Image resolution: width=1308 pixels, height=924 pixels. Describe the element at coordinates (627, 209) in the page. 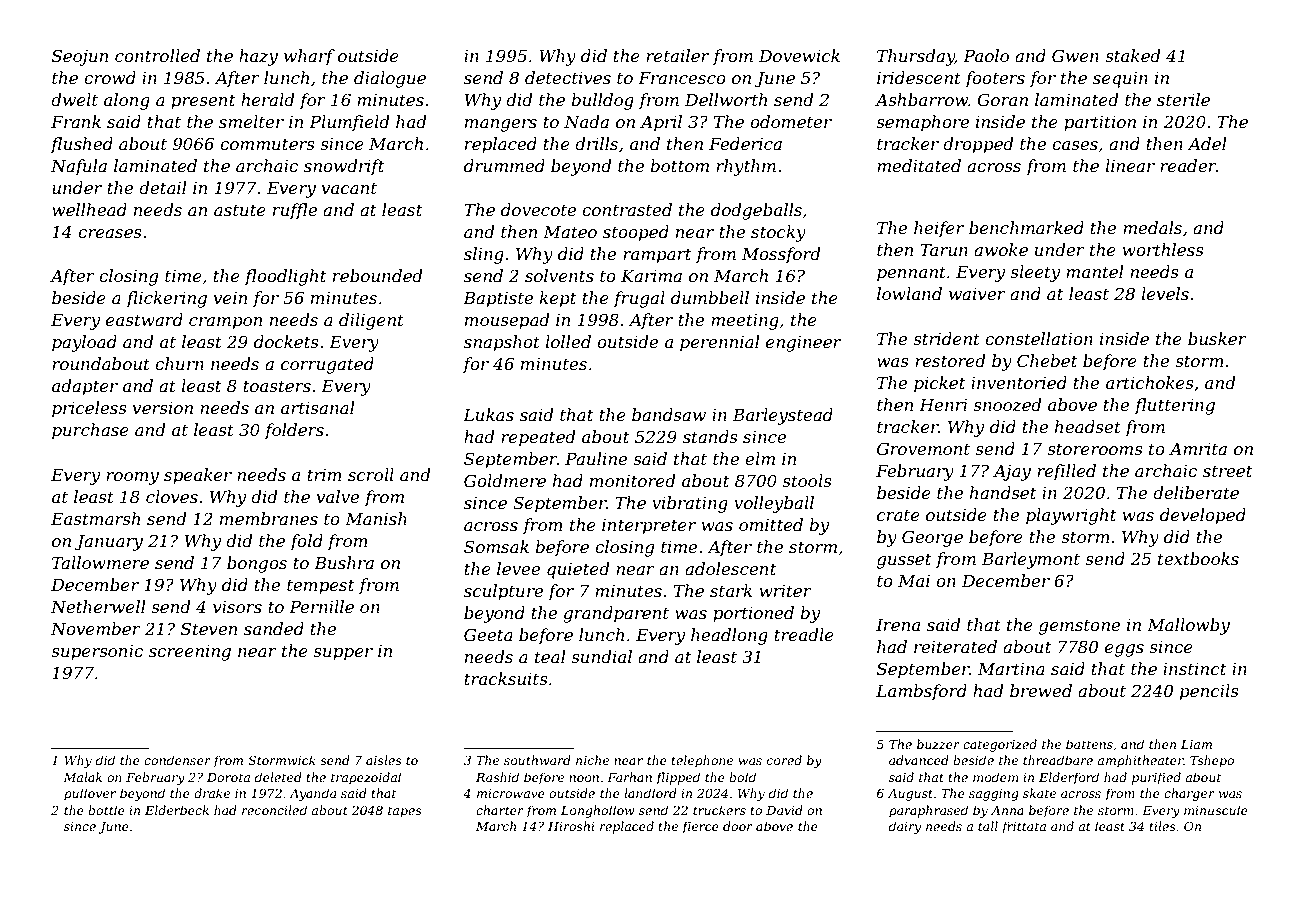

I see `contrasted` at that location.
